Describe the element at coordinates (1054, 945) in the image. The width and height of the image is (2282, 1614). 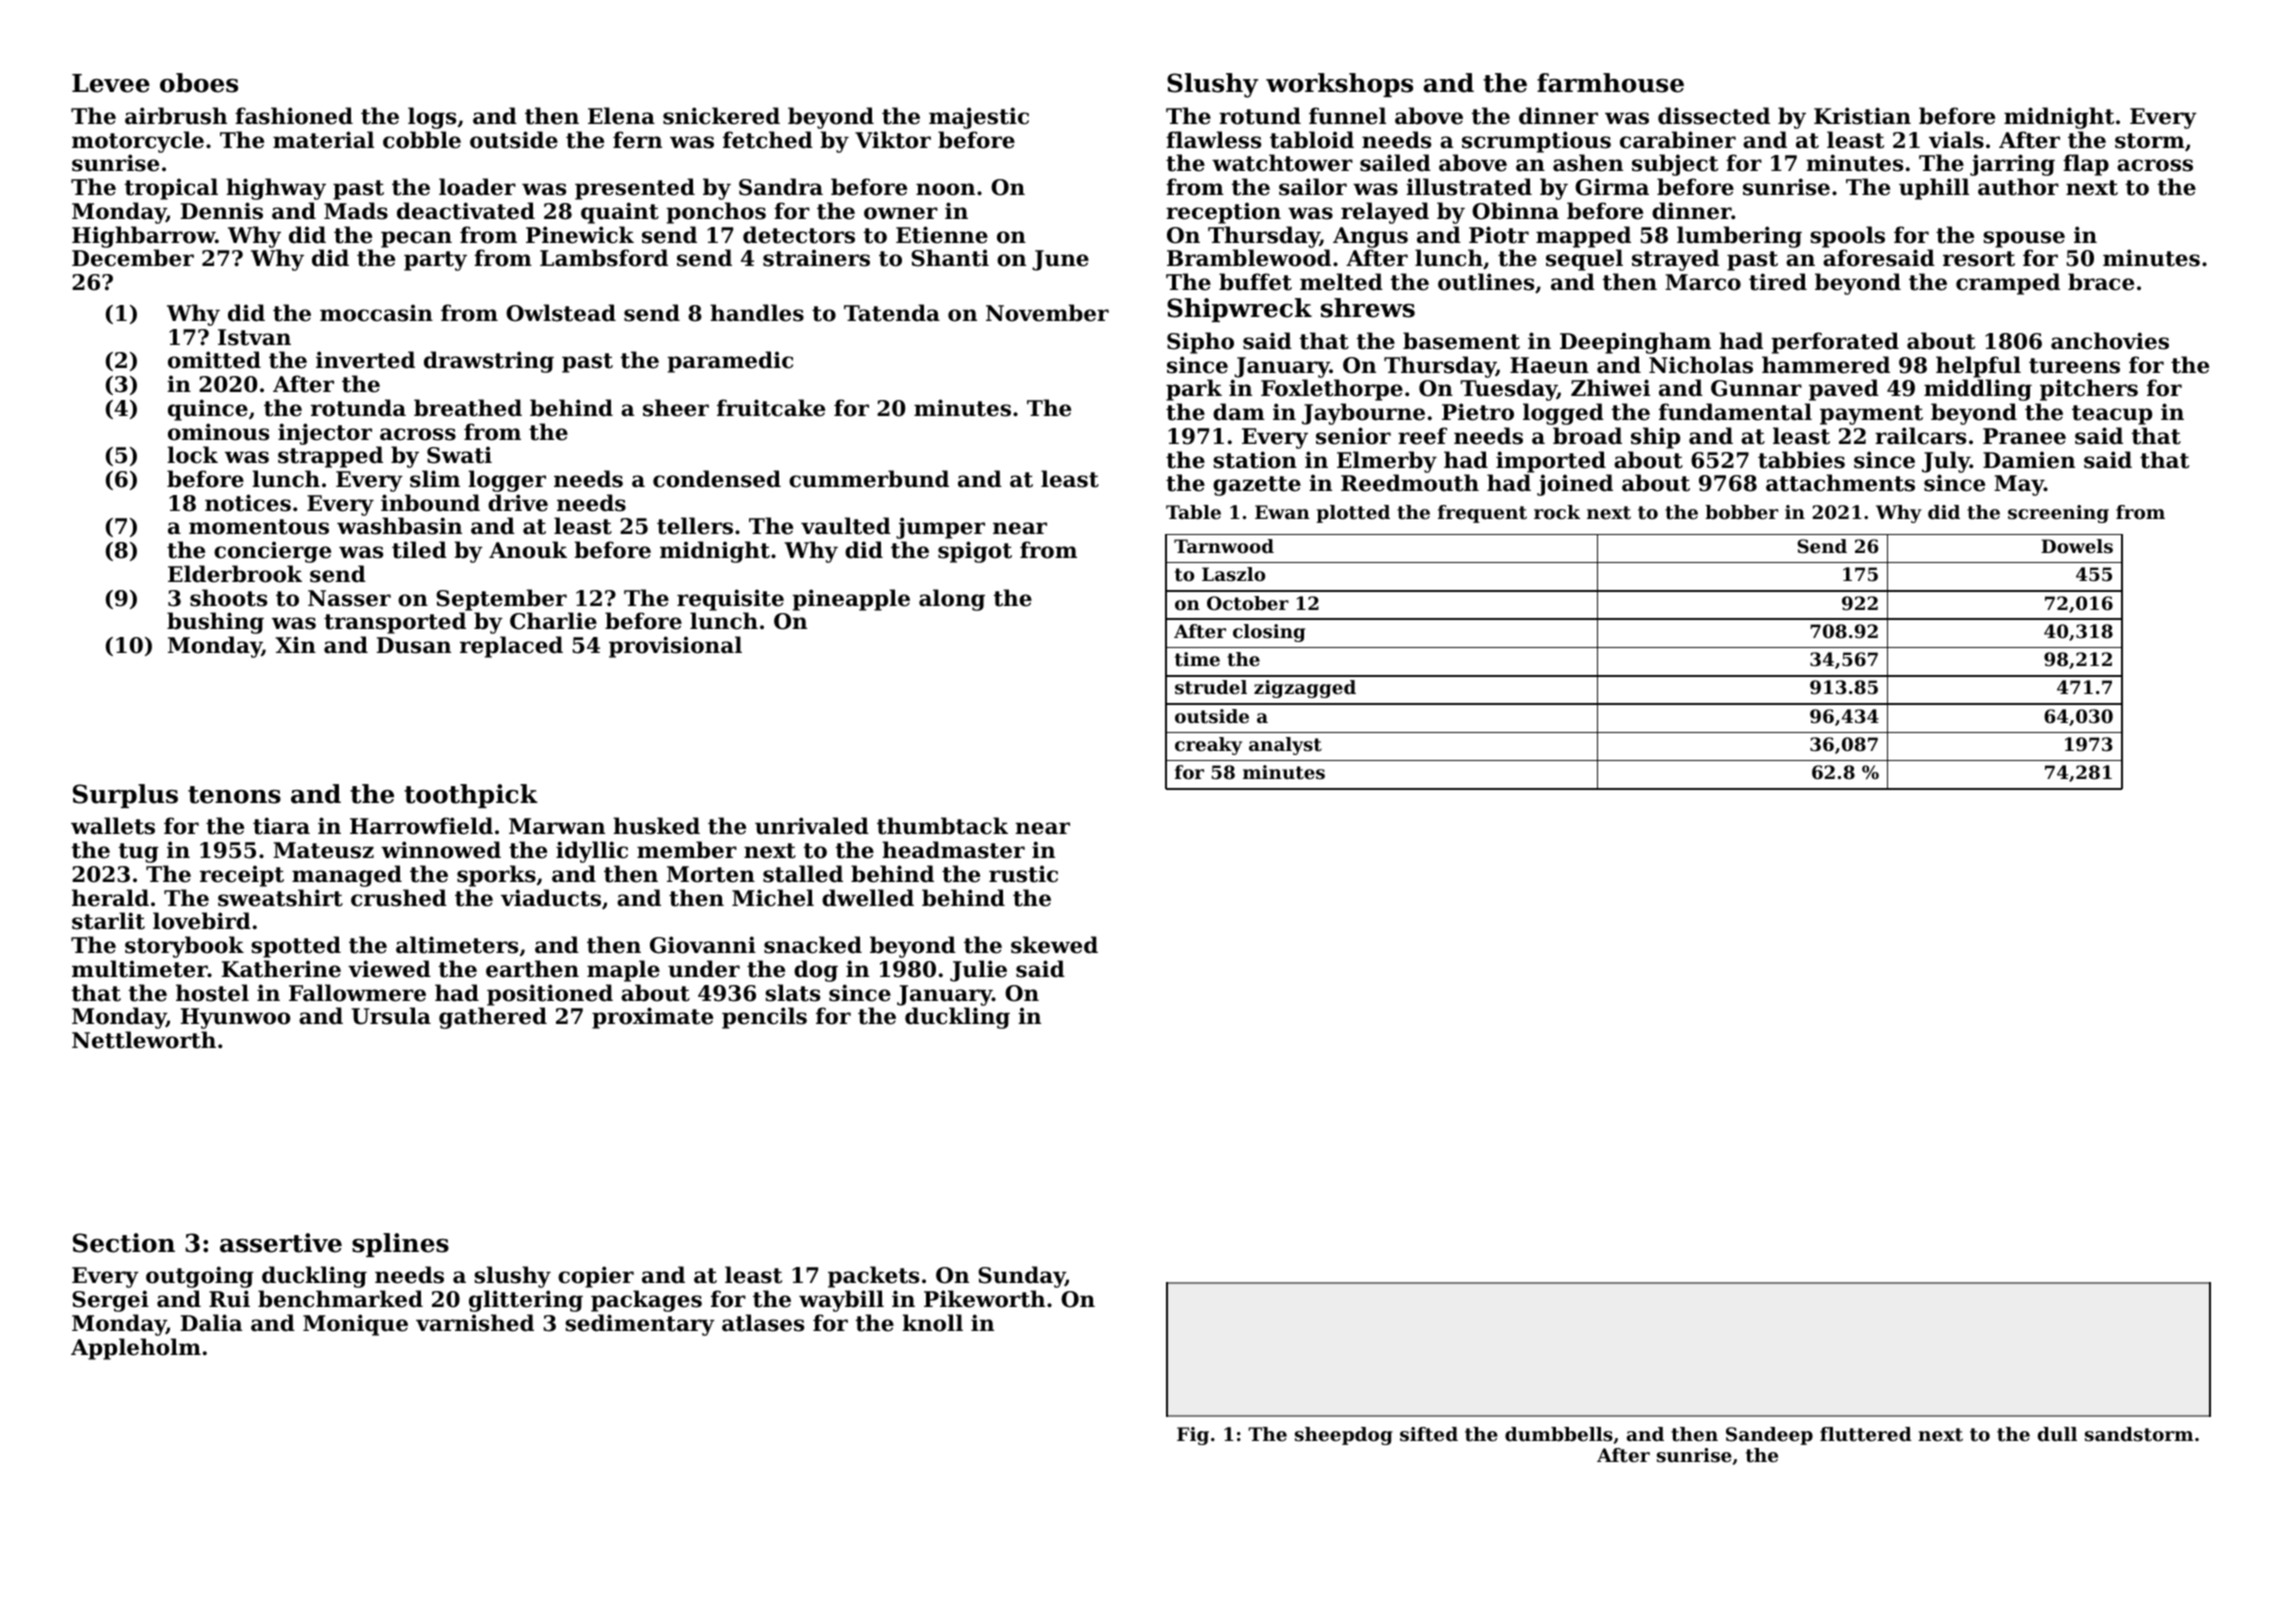
I see `skewed` at that location.
